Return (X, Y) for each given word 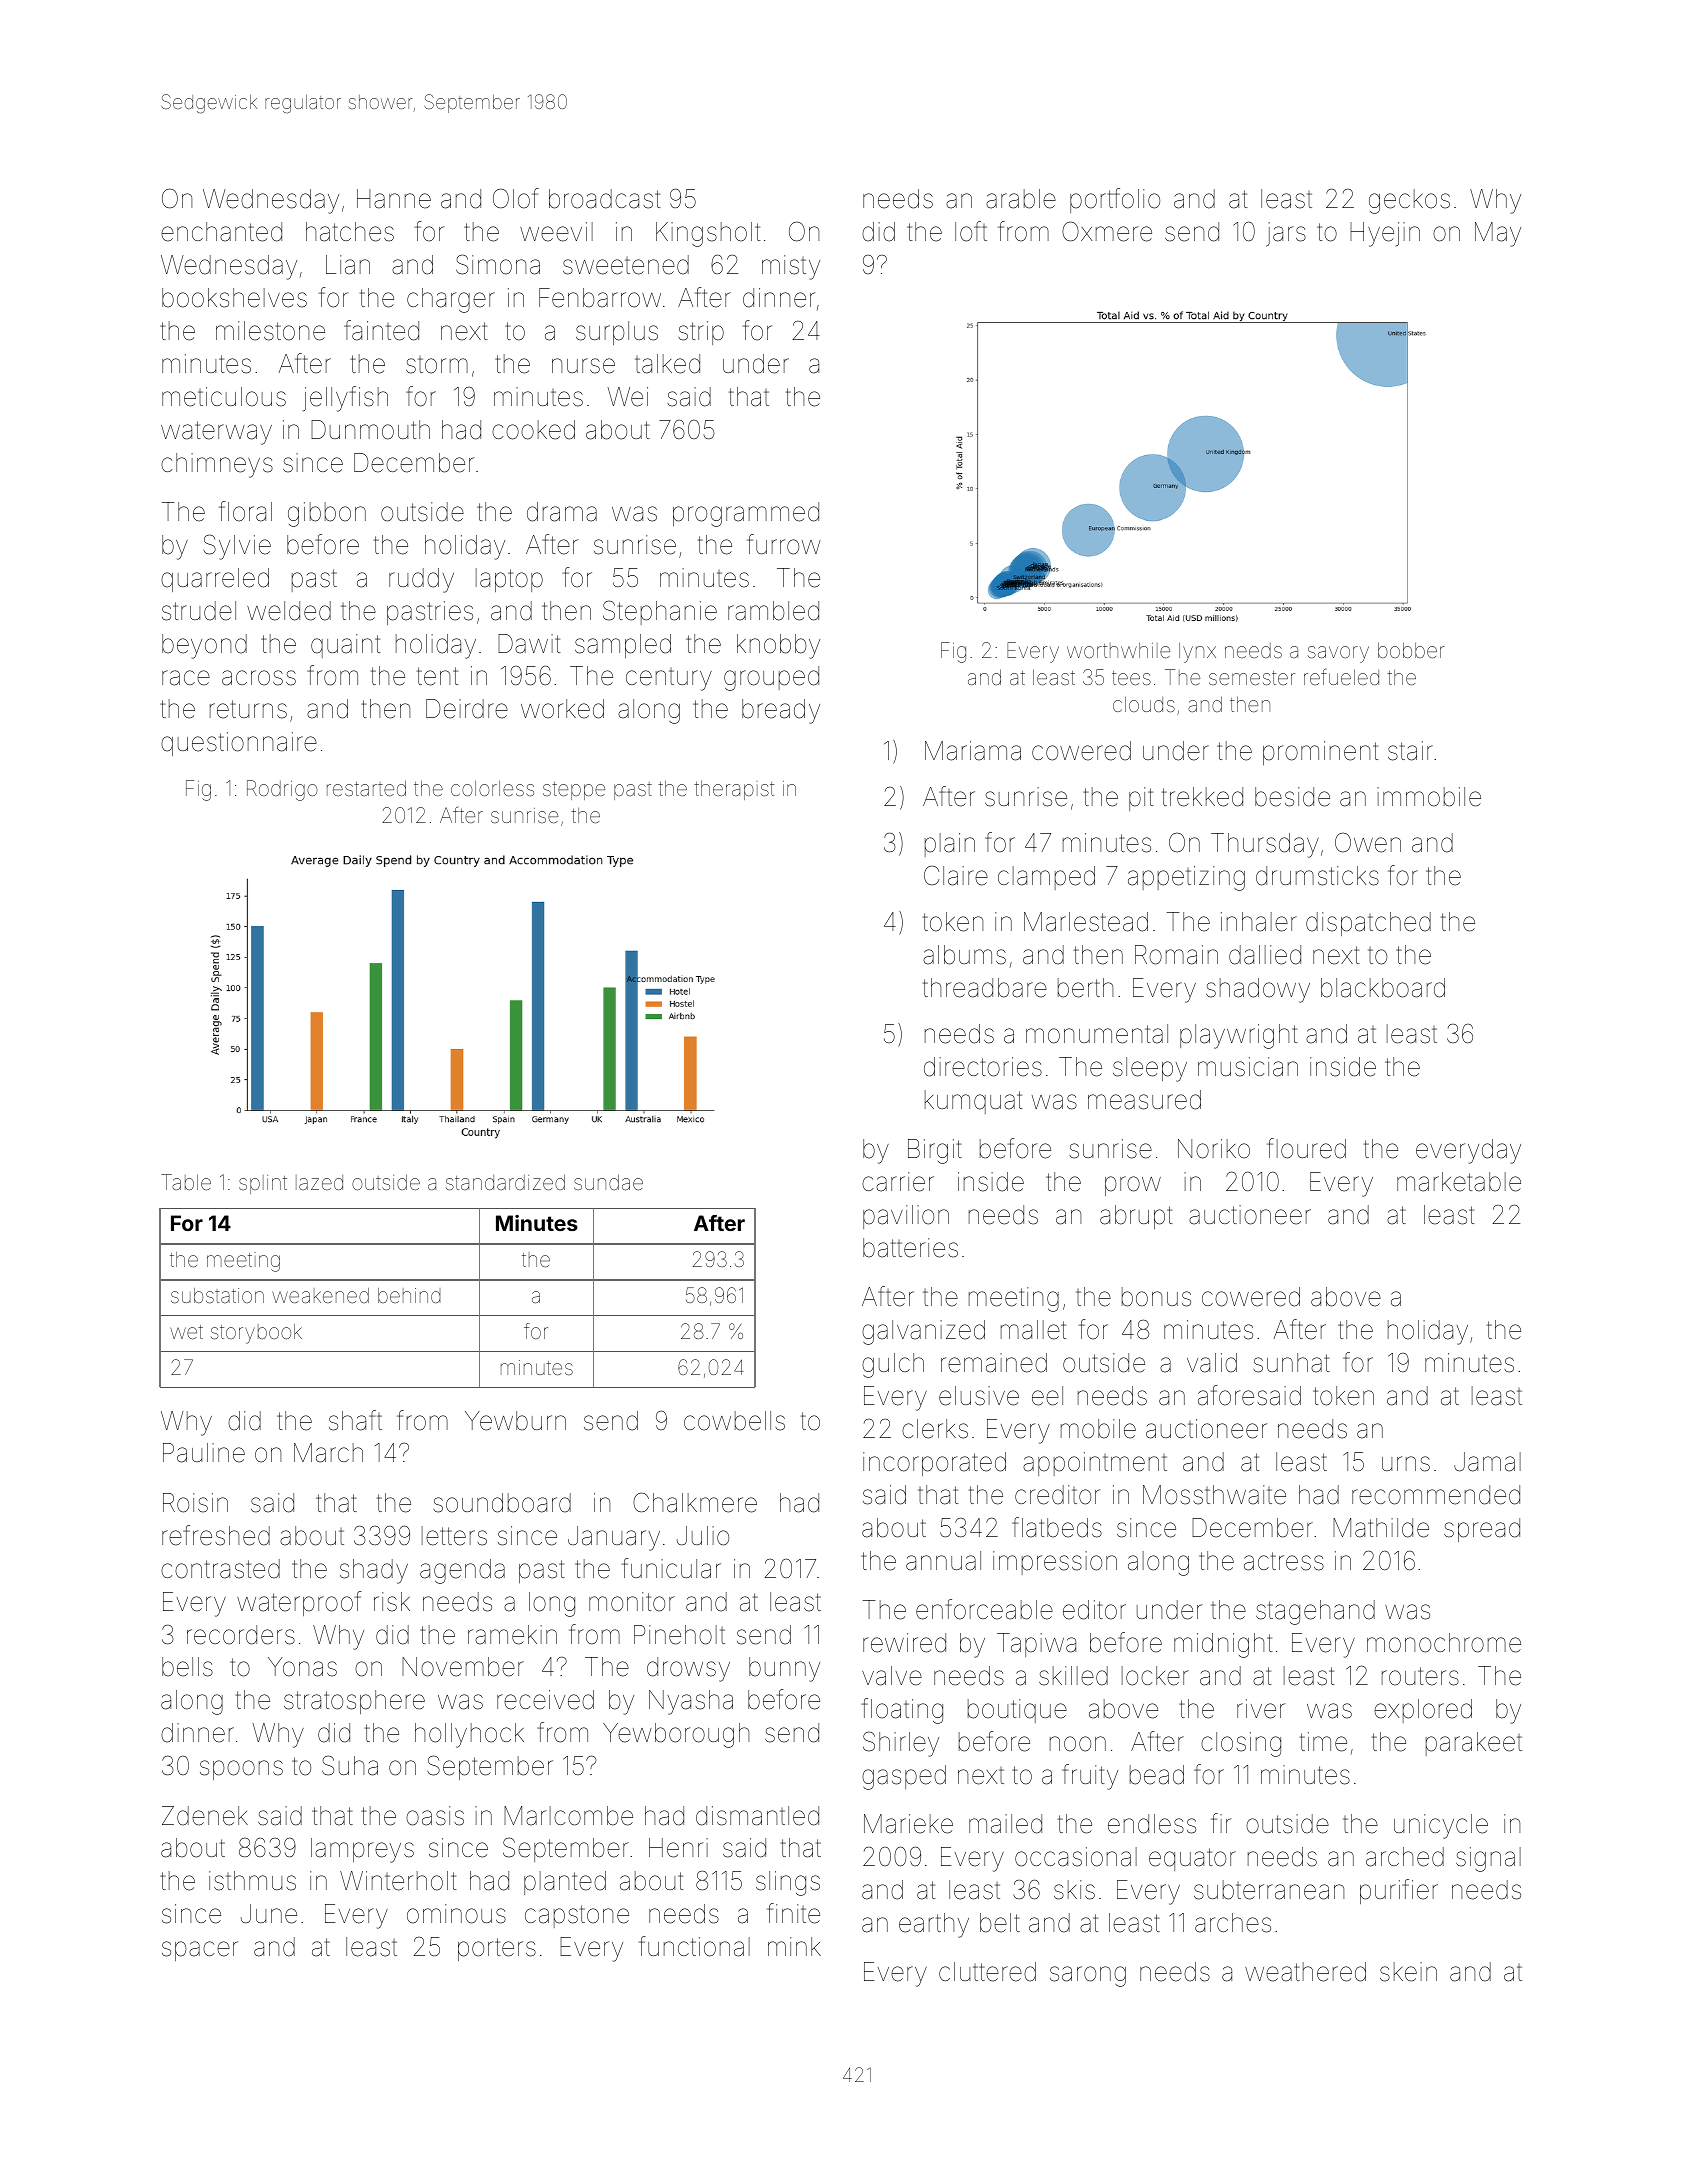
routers (1420, 1676)
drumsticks (1317, 876)
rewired (904, 1643)
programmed (746, 514)
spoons (241, 1770)
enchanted (221, 232)
